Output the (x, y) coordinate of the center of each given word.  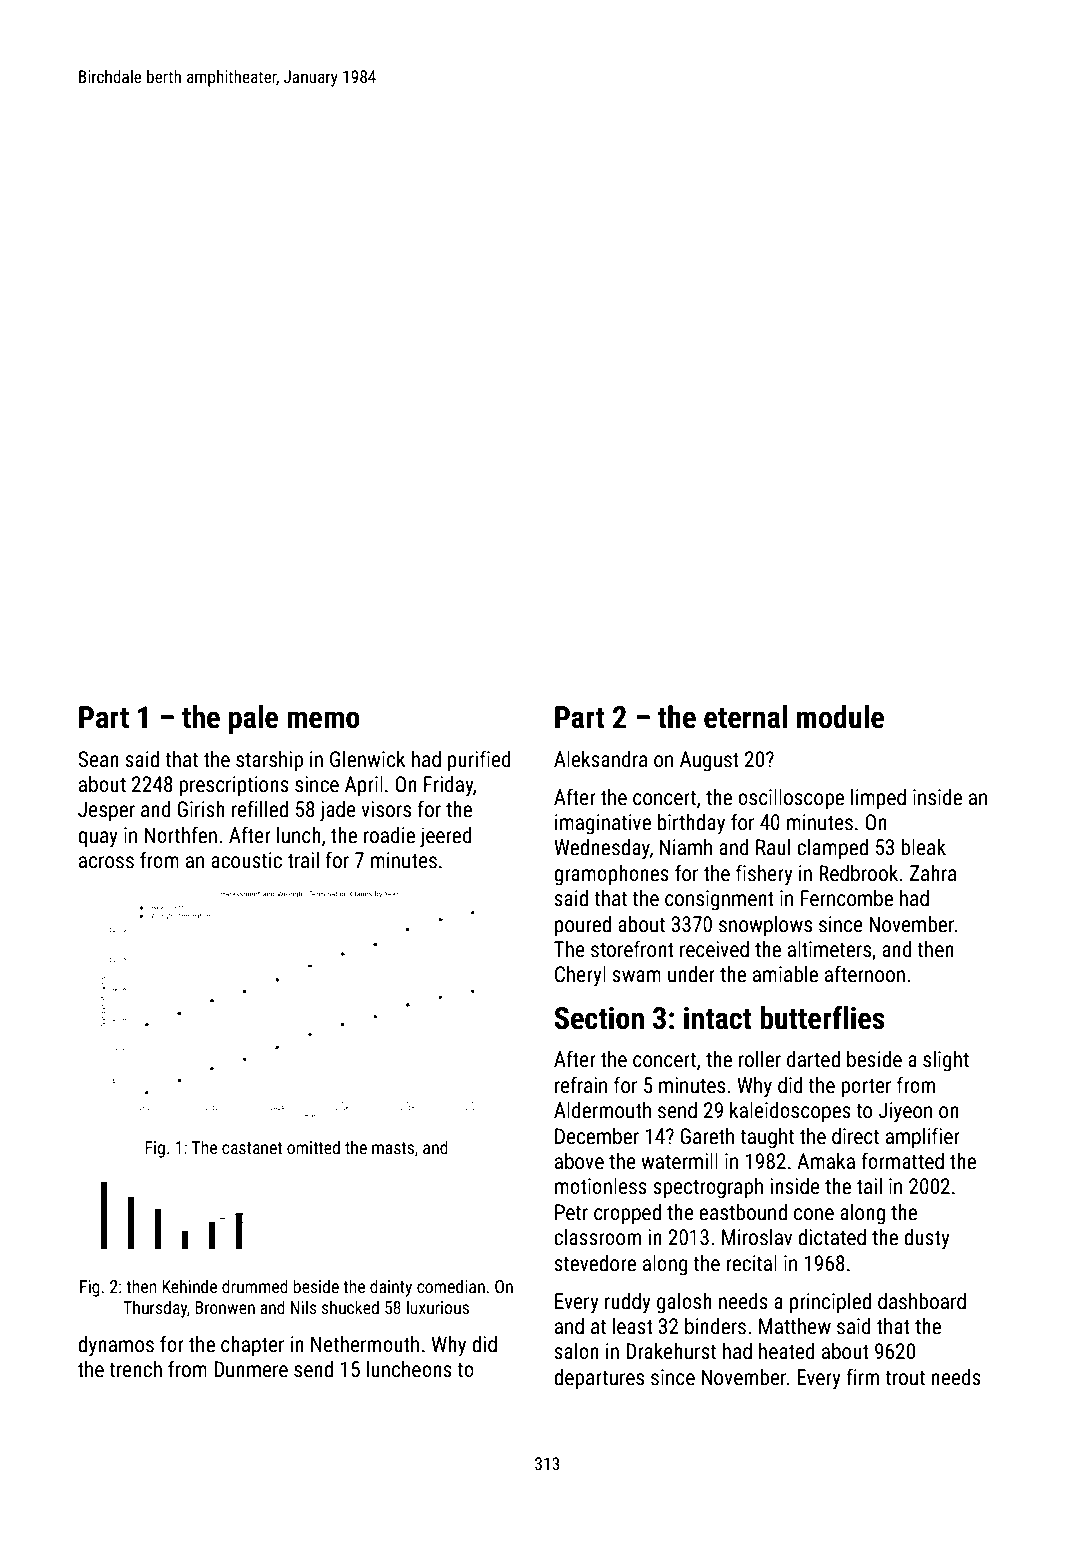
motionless (601, 1186)
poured (583, 926)
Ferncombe (847, 898)
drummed (255, 1286)
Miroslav (757, 1237)
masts (393, 1148)
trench (135, 1369)
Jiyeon (905, 1112)
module (840, 717)
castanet (252, 1148)
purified (479, 761)
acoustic (246, 860)
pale (253, 719)
